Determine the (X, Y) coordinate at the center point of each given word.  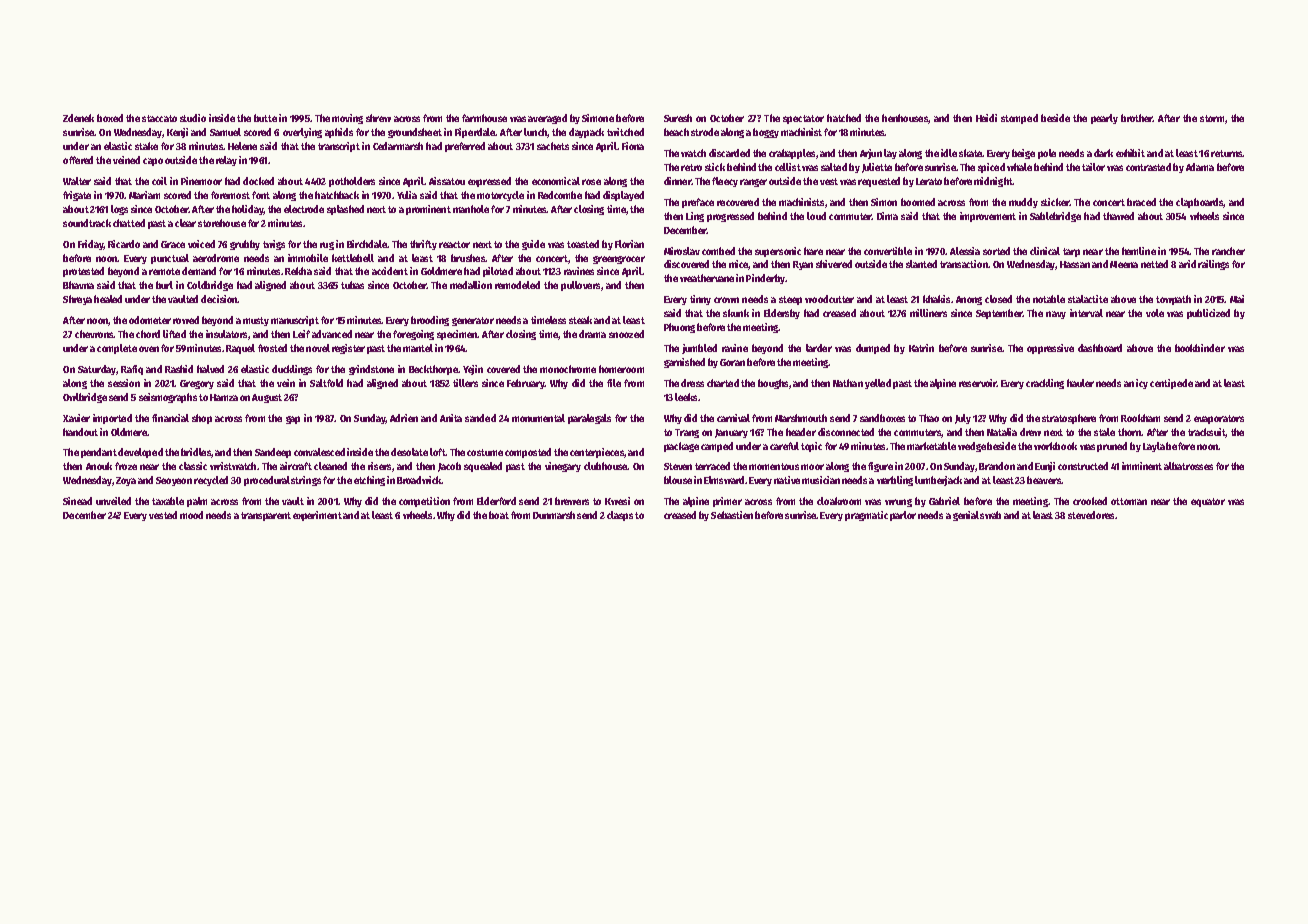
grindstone (371, 370)
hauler (1080, 383)
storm (1212, 118)
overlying (302, 133)
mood (191, 515)
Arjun (871, 154)
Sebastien (732, 515)
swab (990, 515)
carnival (733, 418)
